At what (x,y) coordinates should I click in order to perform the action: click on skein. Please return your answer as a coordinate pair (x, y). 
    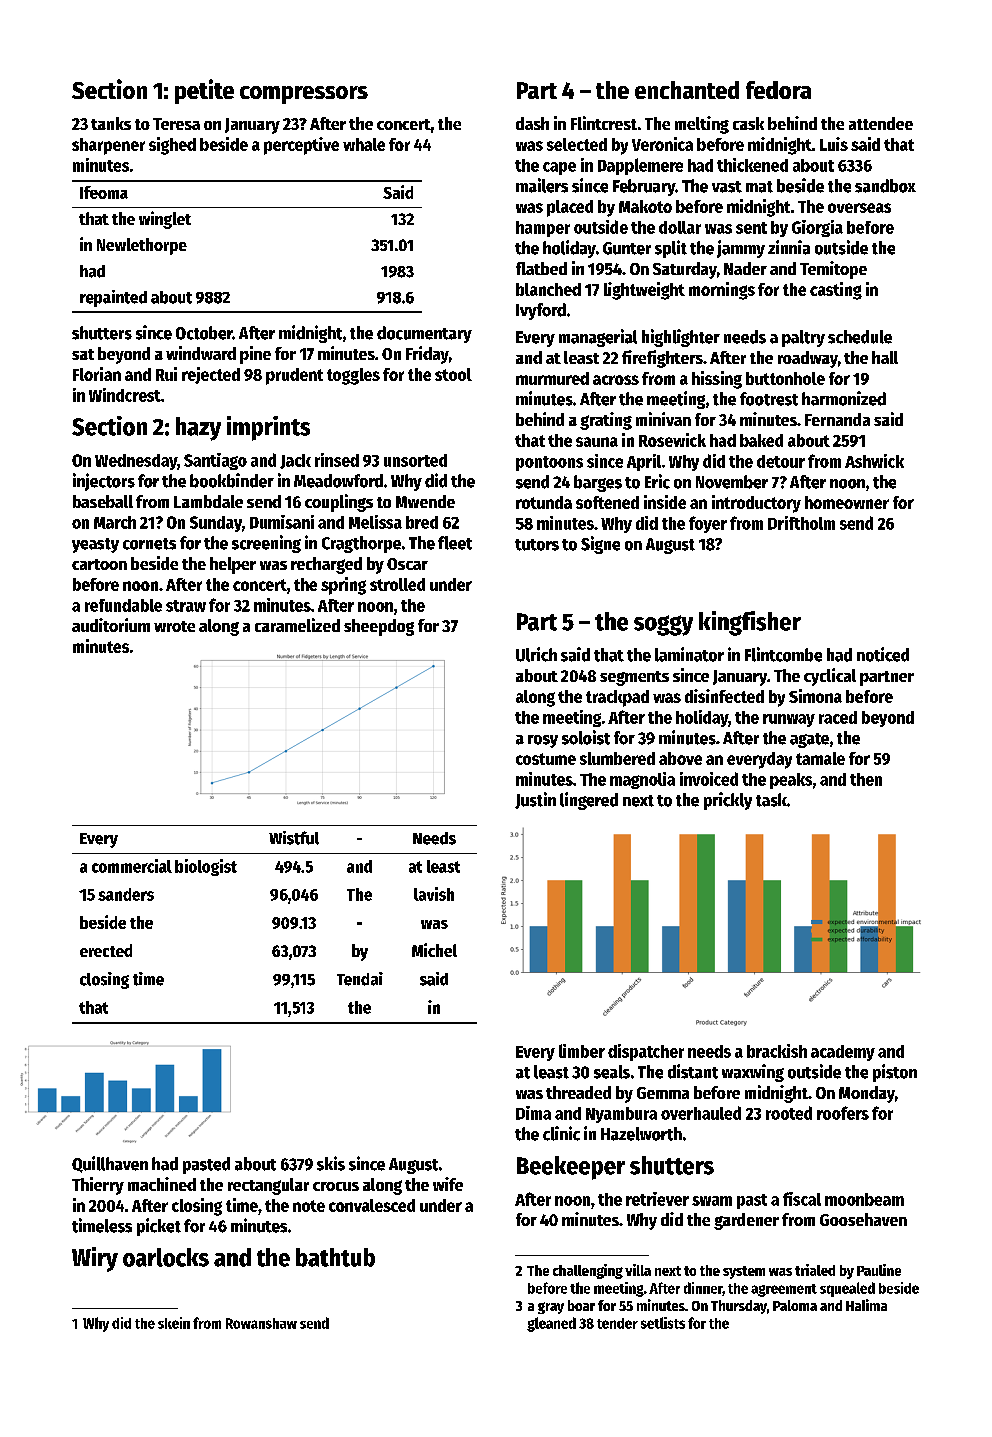
    Looking at the image, I should click on (174, 1323).
